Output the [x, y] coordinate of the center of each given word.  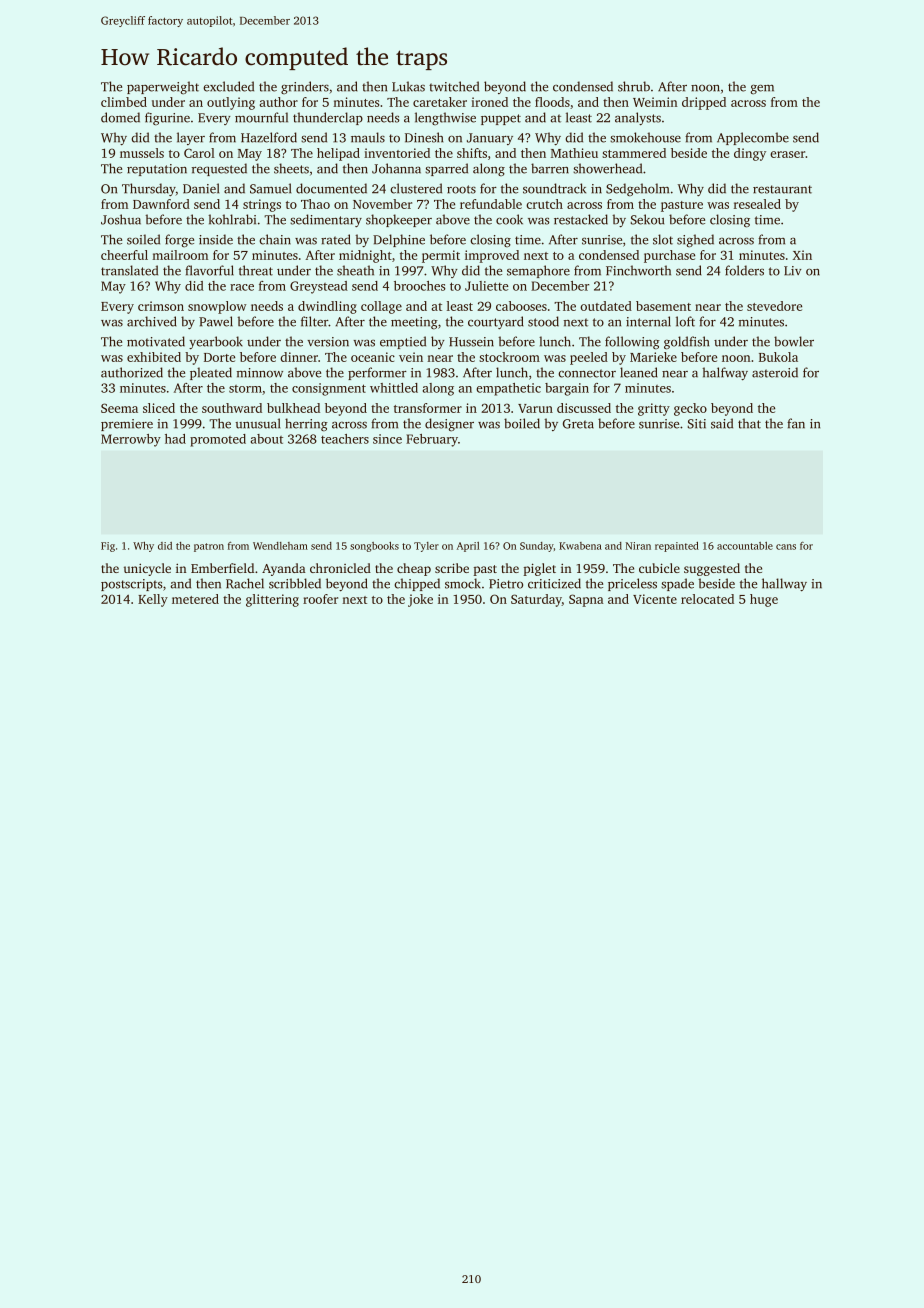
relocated [707, 599]
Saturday [536, 600]
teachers [345, 439]
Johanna [396, 168]
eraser [788, 154]
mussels [142, 153]
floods [552, 102]
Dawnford [161, 204]
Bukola [778, 357]
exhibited [154, 357]
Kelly [153, 600]
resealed [757, 204]
